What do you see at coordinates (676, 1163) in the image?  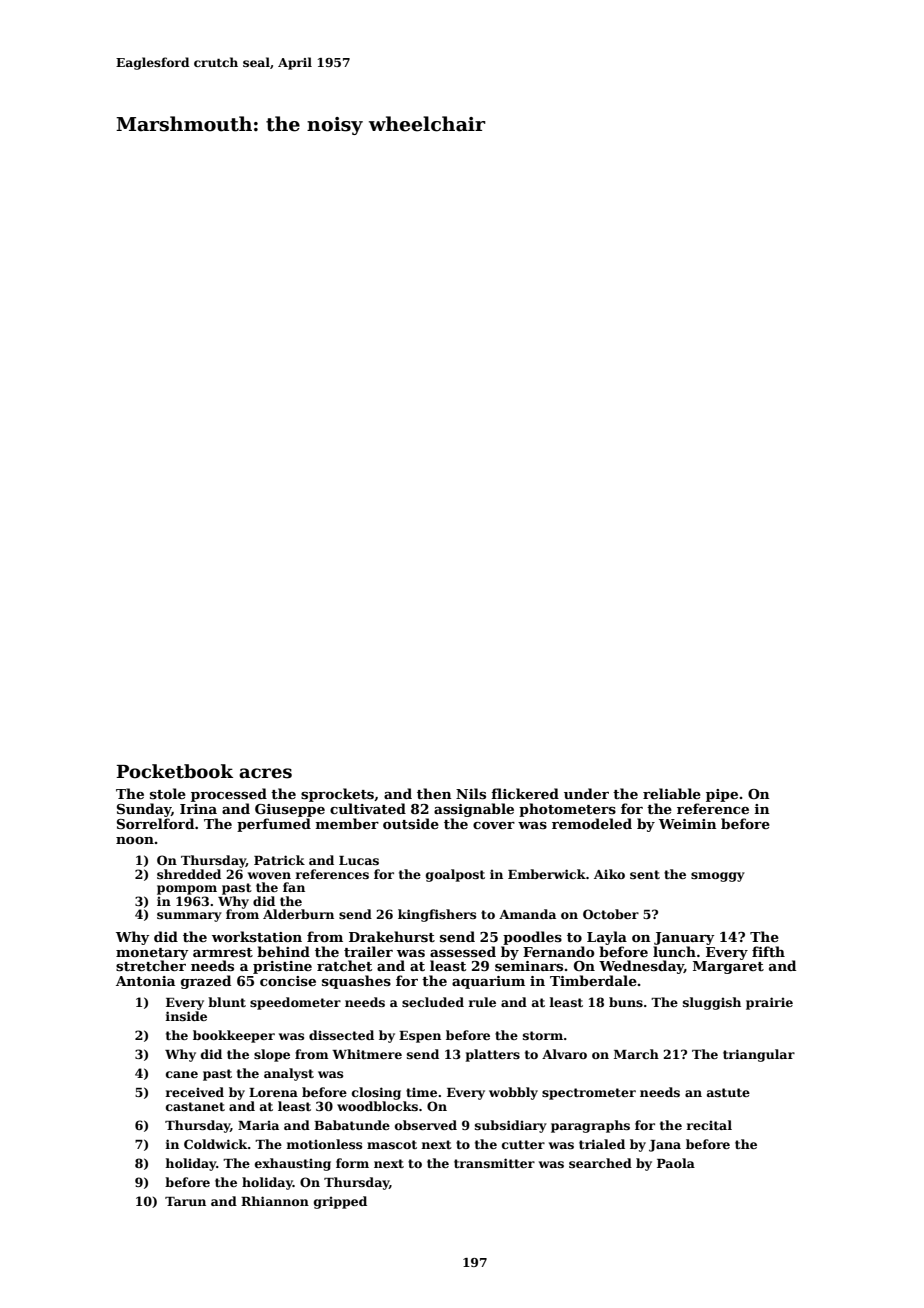 I see `Paola` at bounding box center [676, 1163].
